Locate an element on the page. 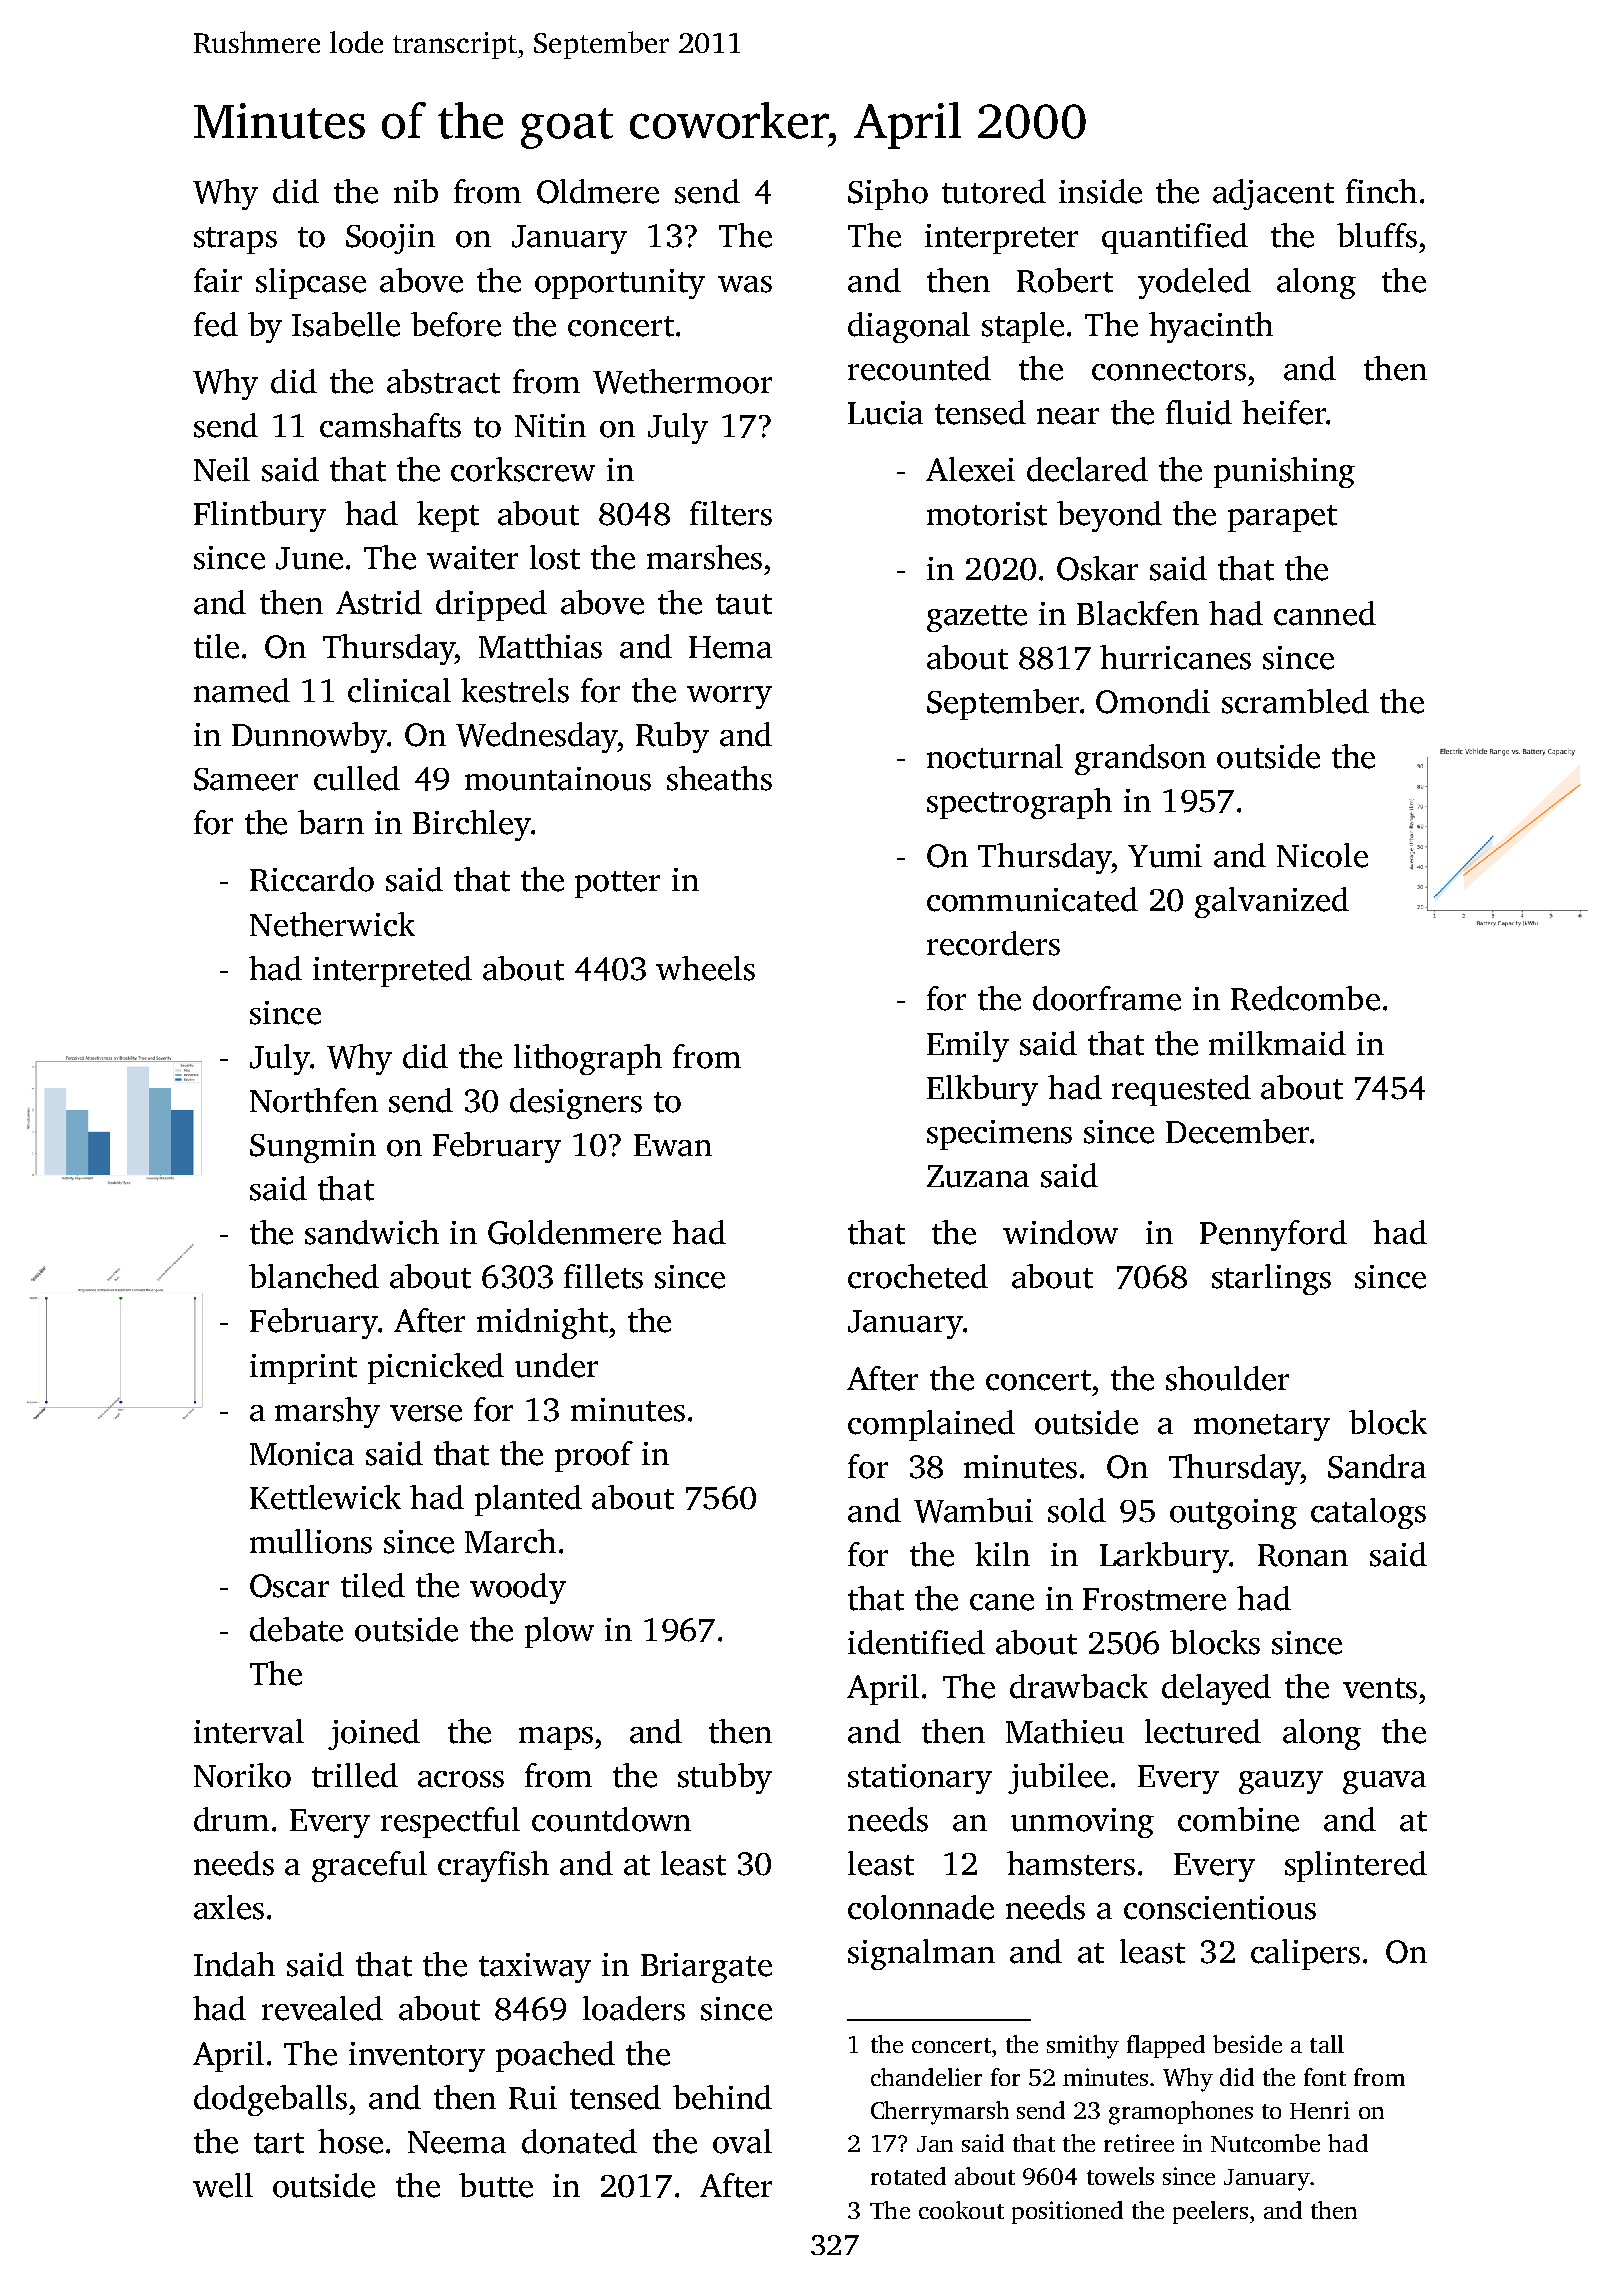 The width and height of the image is (1620, 2292). finch is located at coordinates (1381, 191).
